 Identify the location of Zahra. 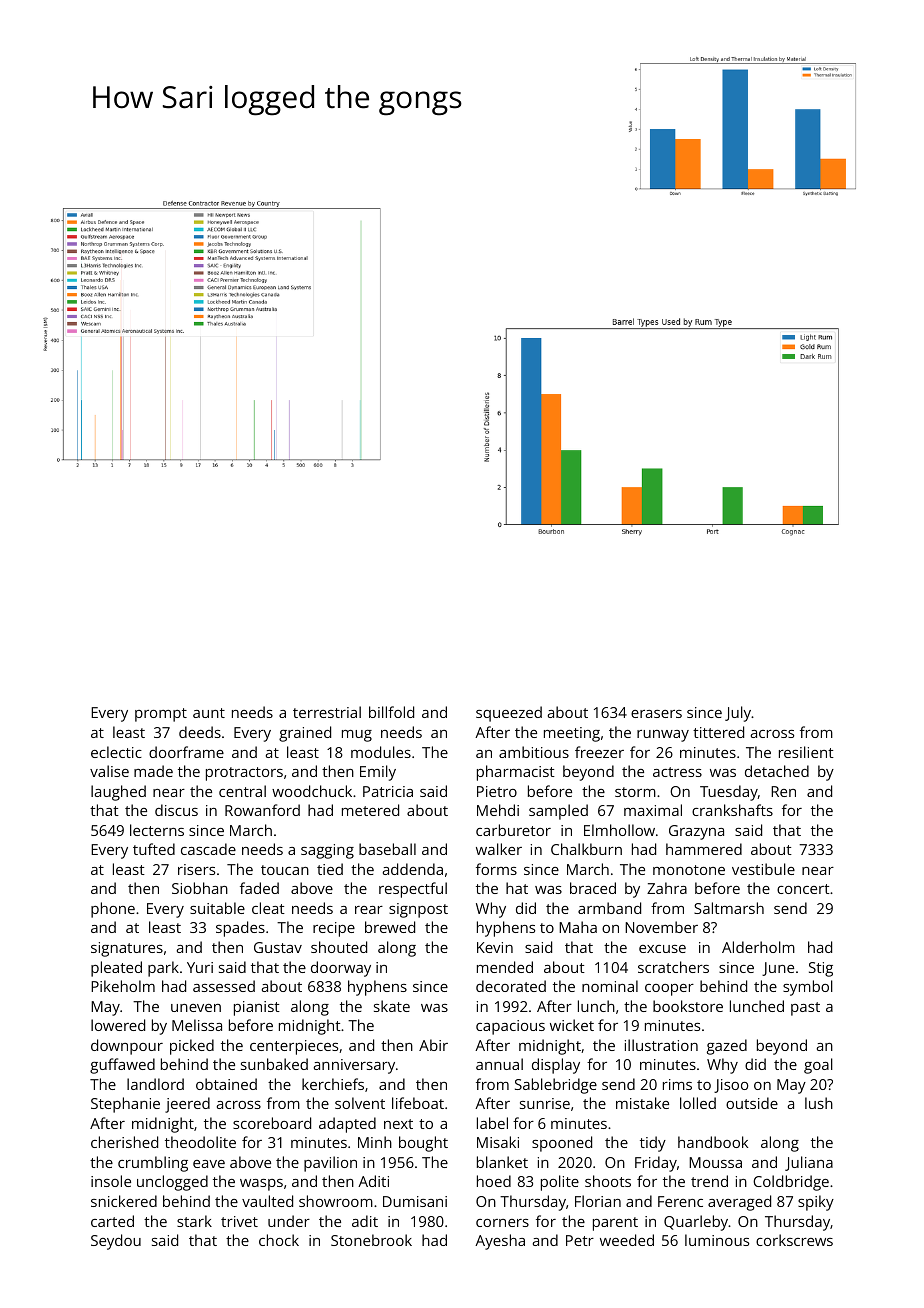
(667, 888).
